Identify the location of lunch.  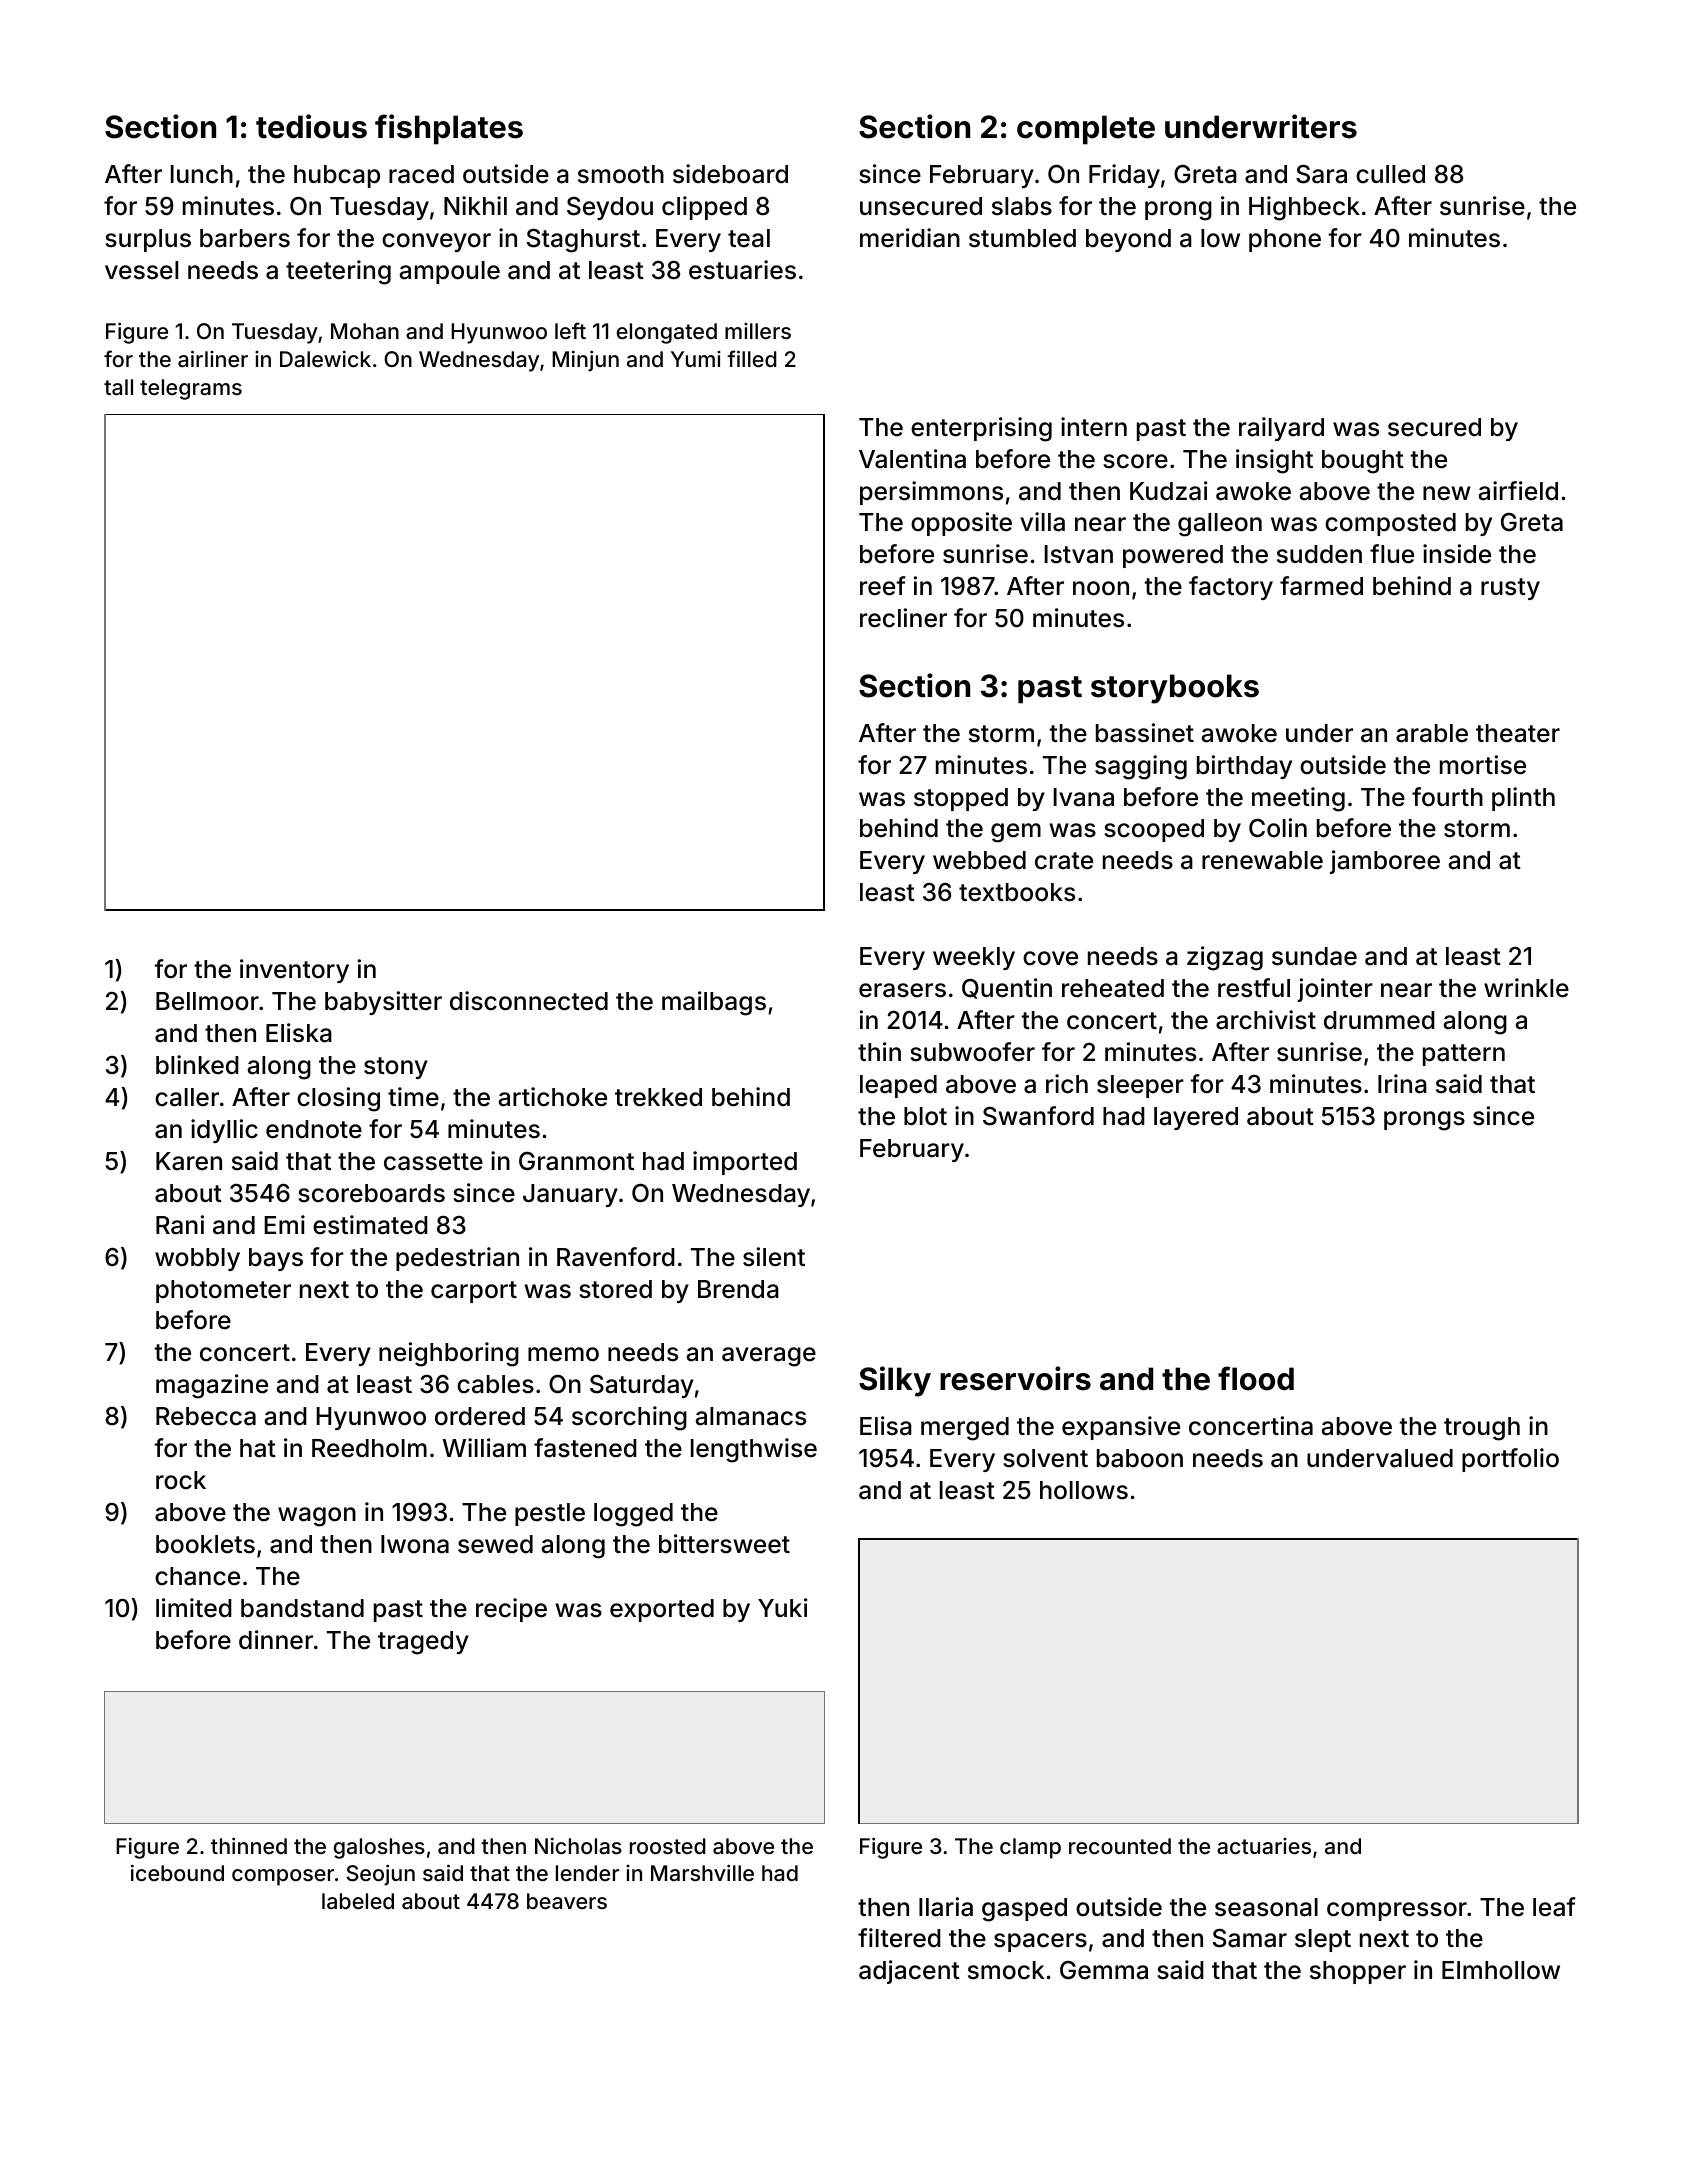
(202, 174).
